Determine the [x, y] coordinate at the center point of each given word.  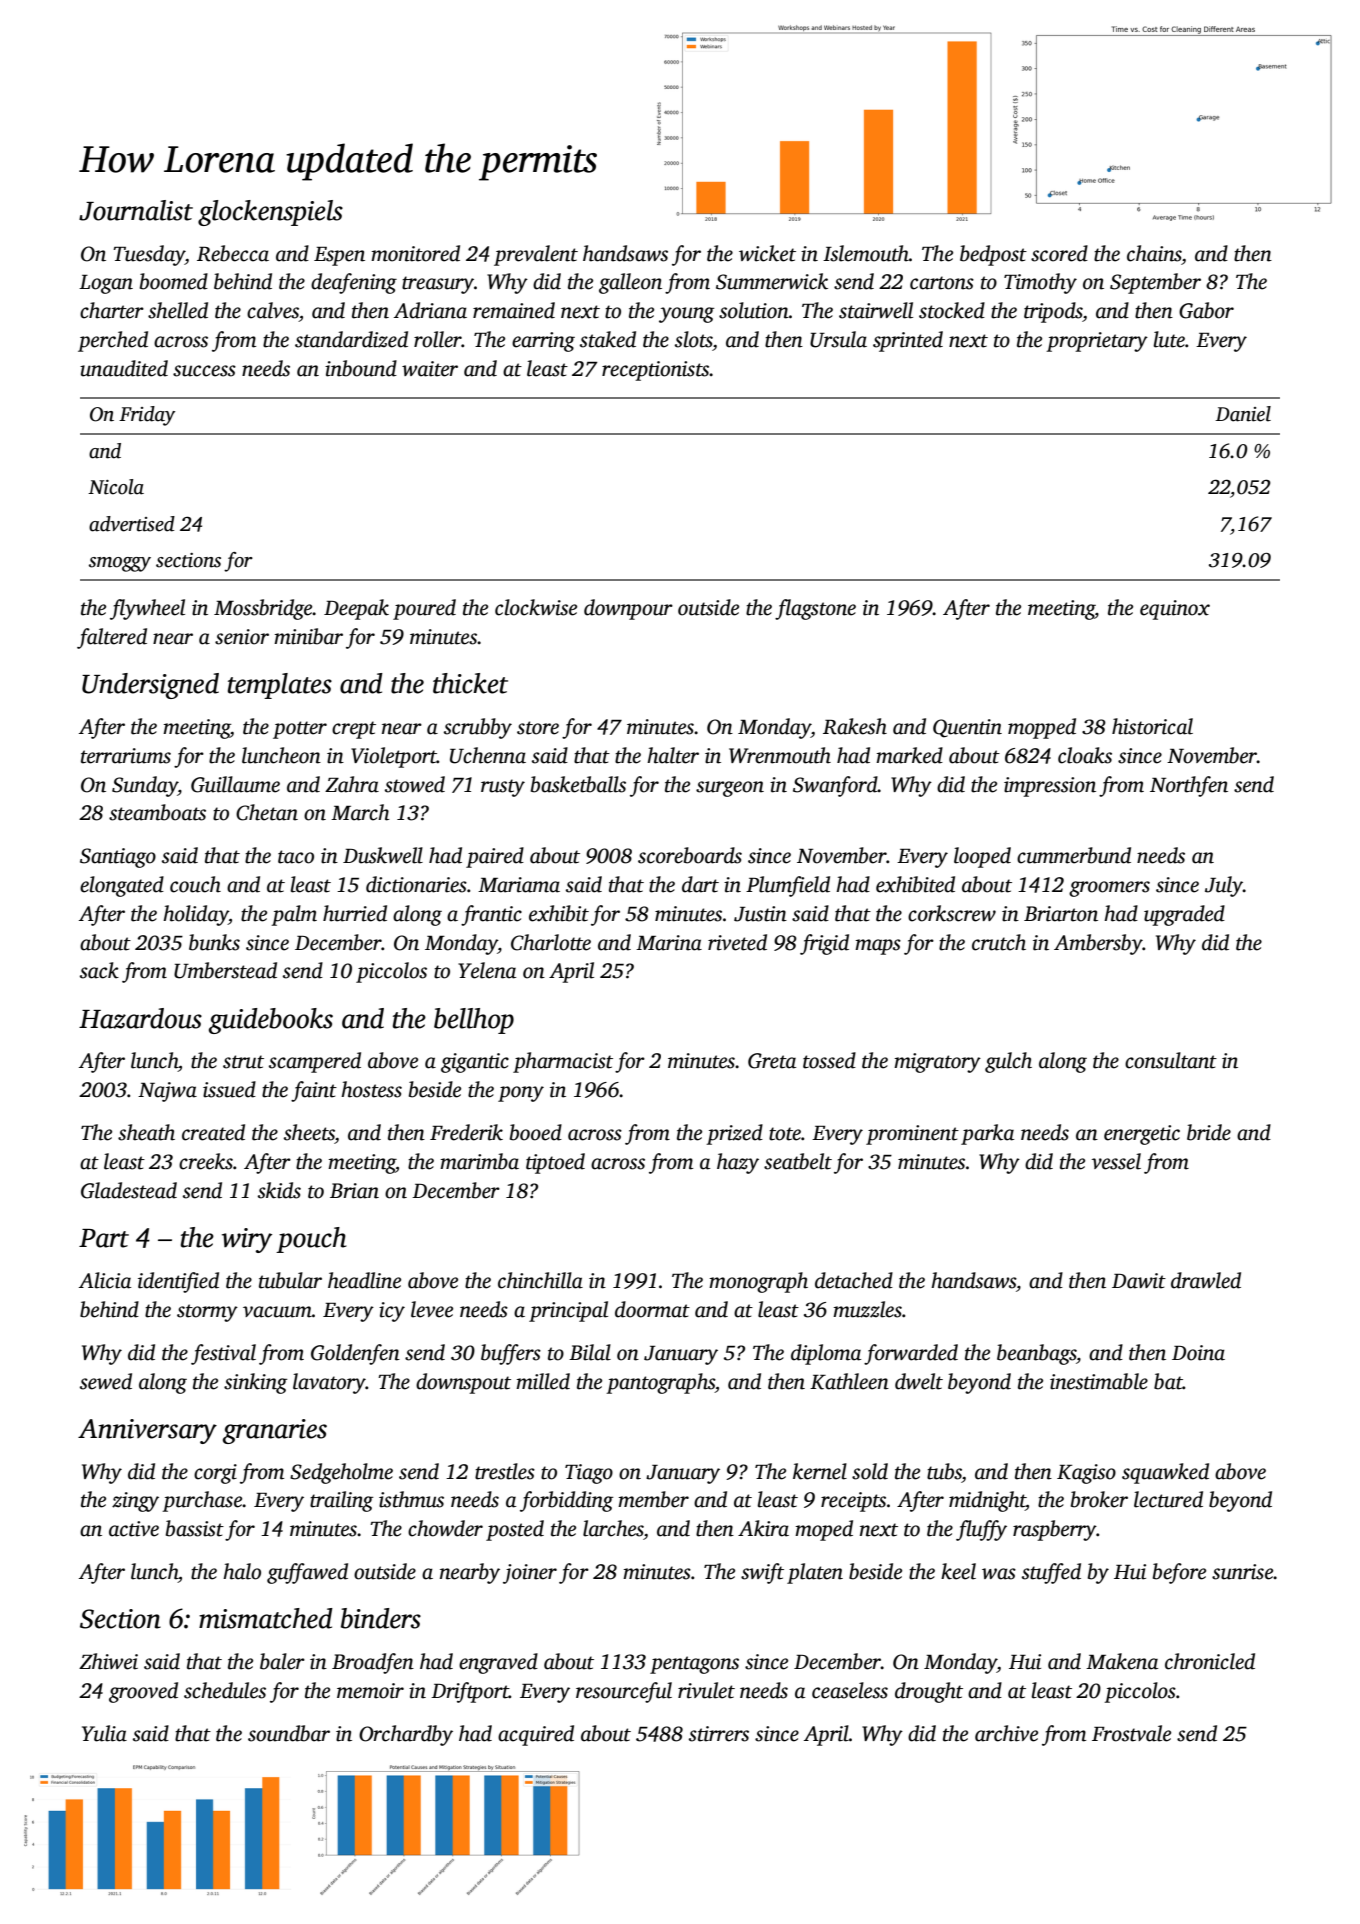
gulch [1008, 1062]
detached [854, 1280]
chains [1154, 253]
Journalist [136, 210]
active [134, 1529]
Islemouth [866, 253]
